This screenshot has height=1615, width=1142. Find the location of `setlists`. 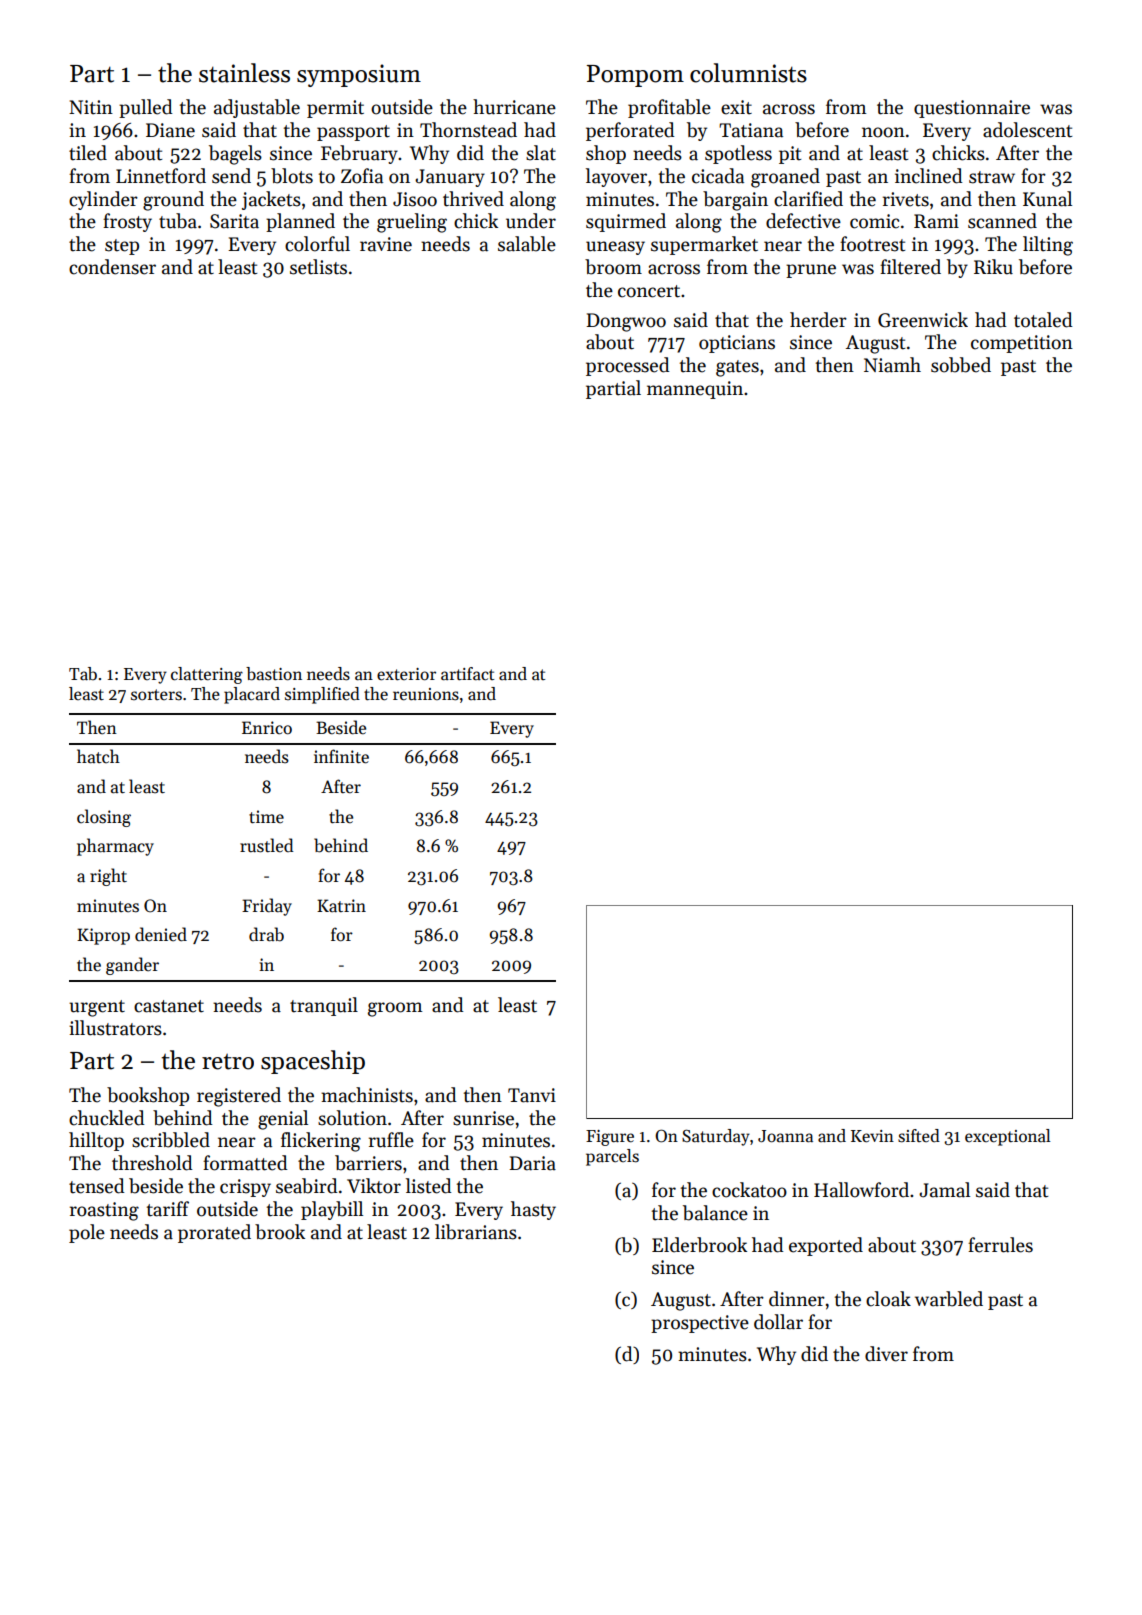

setlists is located at coordinates (318, 267).
